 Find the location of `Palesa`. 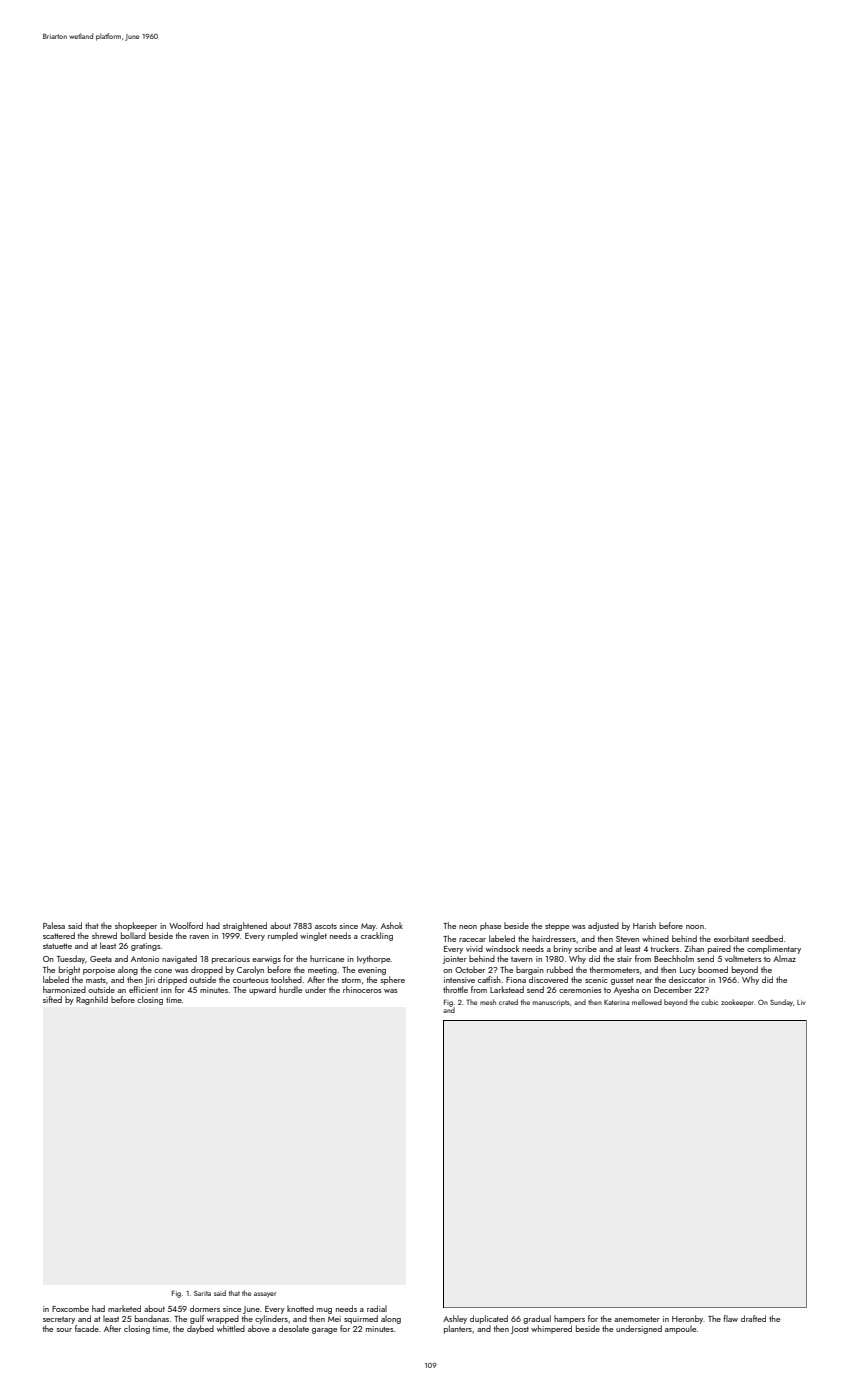

Palesa is located at coordinates (54, 925).
